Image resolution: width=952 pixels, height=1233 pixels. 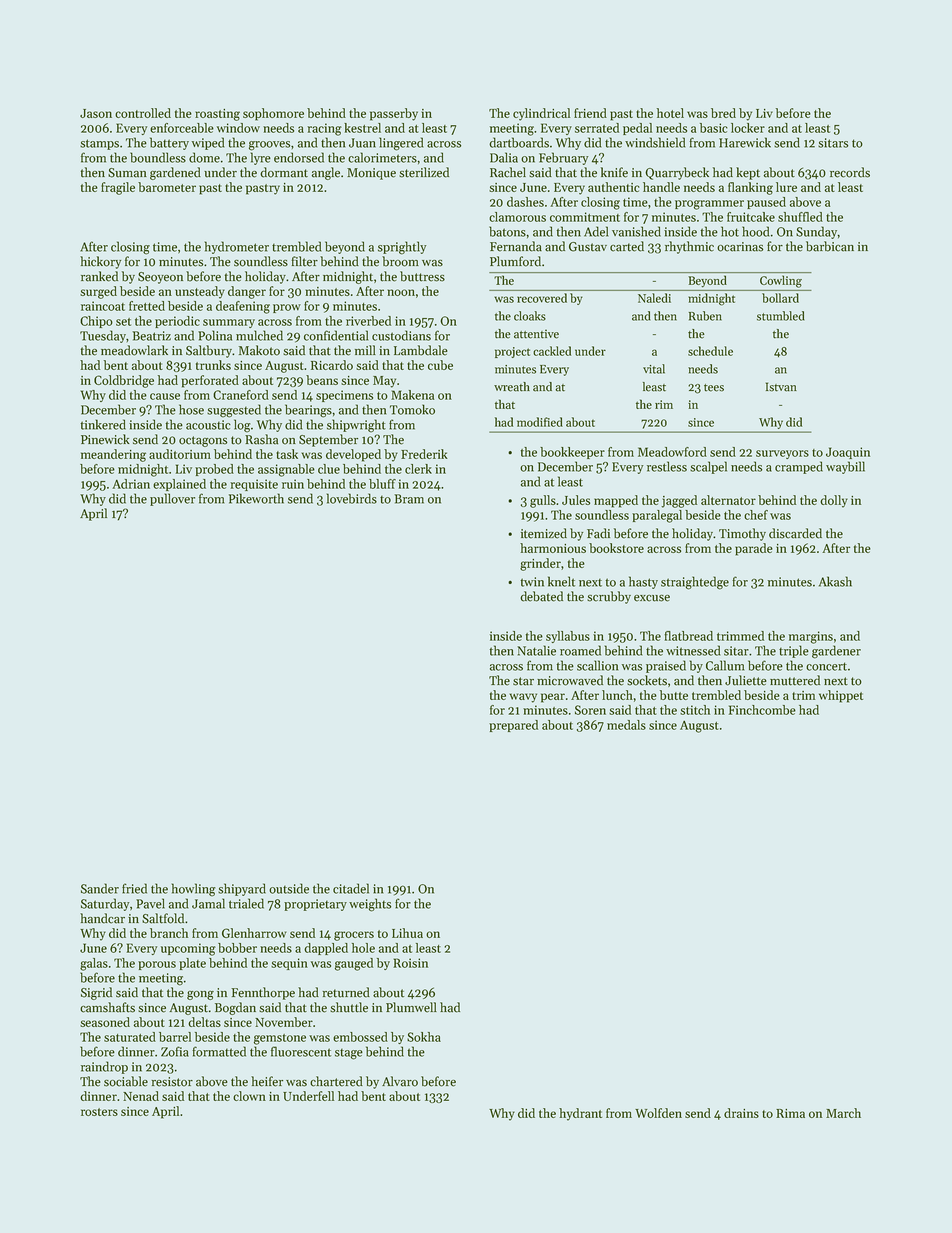 What do you see at coordinates (249, 1096) in the image?
I see `clown` at bounding box center [249, 1096].
